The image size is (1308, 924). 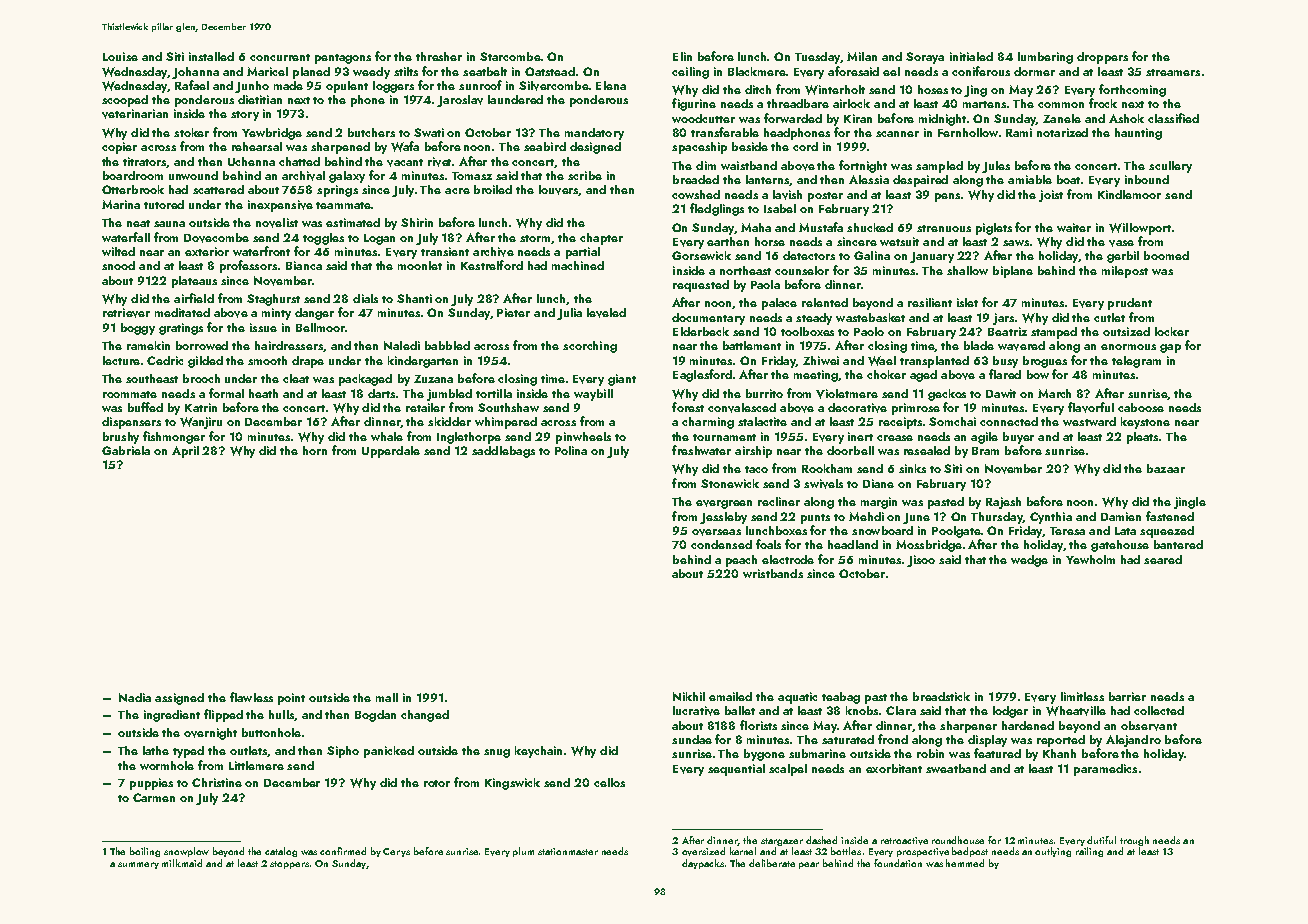 I want to click on railing, so click(x=1089, y=852).
